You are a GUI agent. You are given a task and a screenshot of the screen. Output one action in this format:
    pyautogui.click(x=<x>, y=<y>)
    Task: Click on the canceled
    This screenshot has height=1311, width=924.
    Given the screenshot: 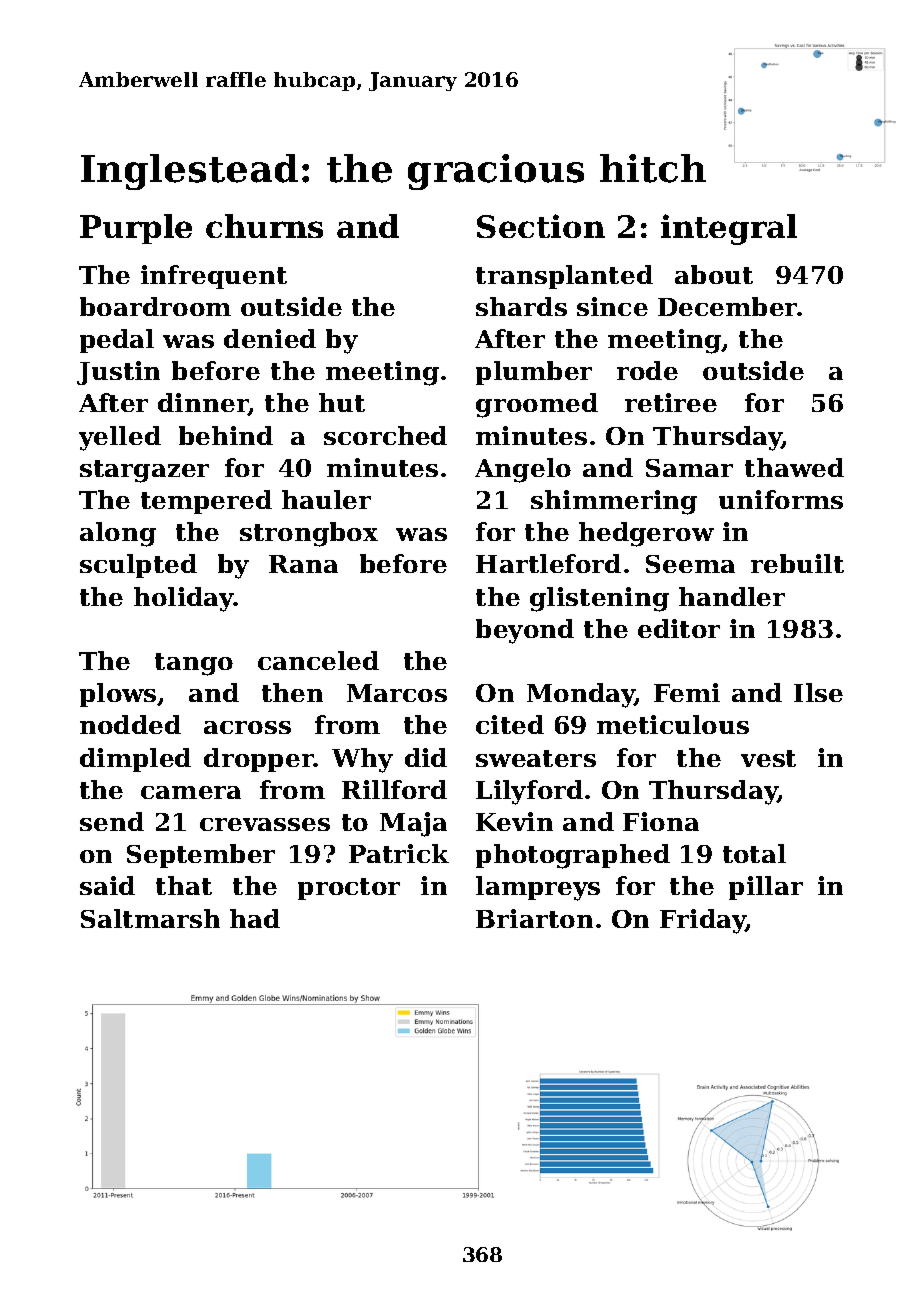 What is the action you would take?
    pyautogui.click(x=318, y=660)
